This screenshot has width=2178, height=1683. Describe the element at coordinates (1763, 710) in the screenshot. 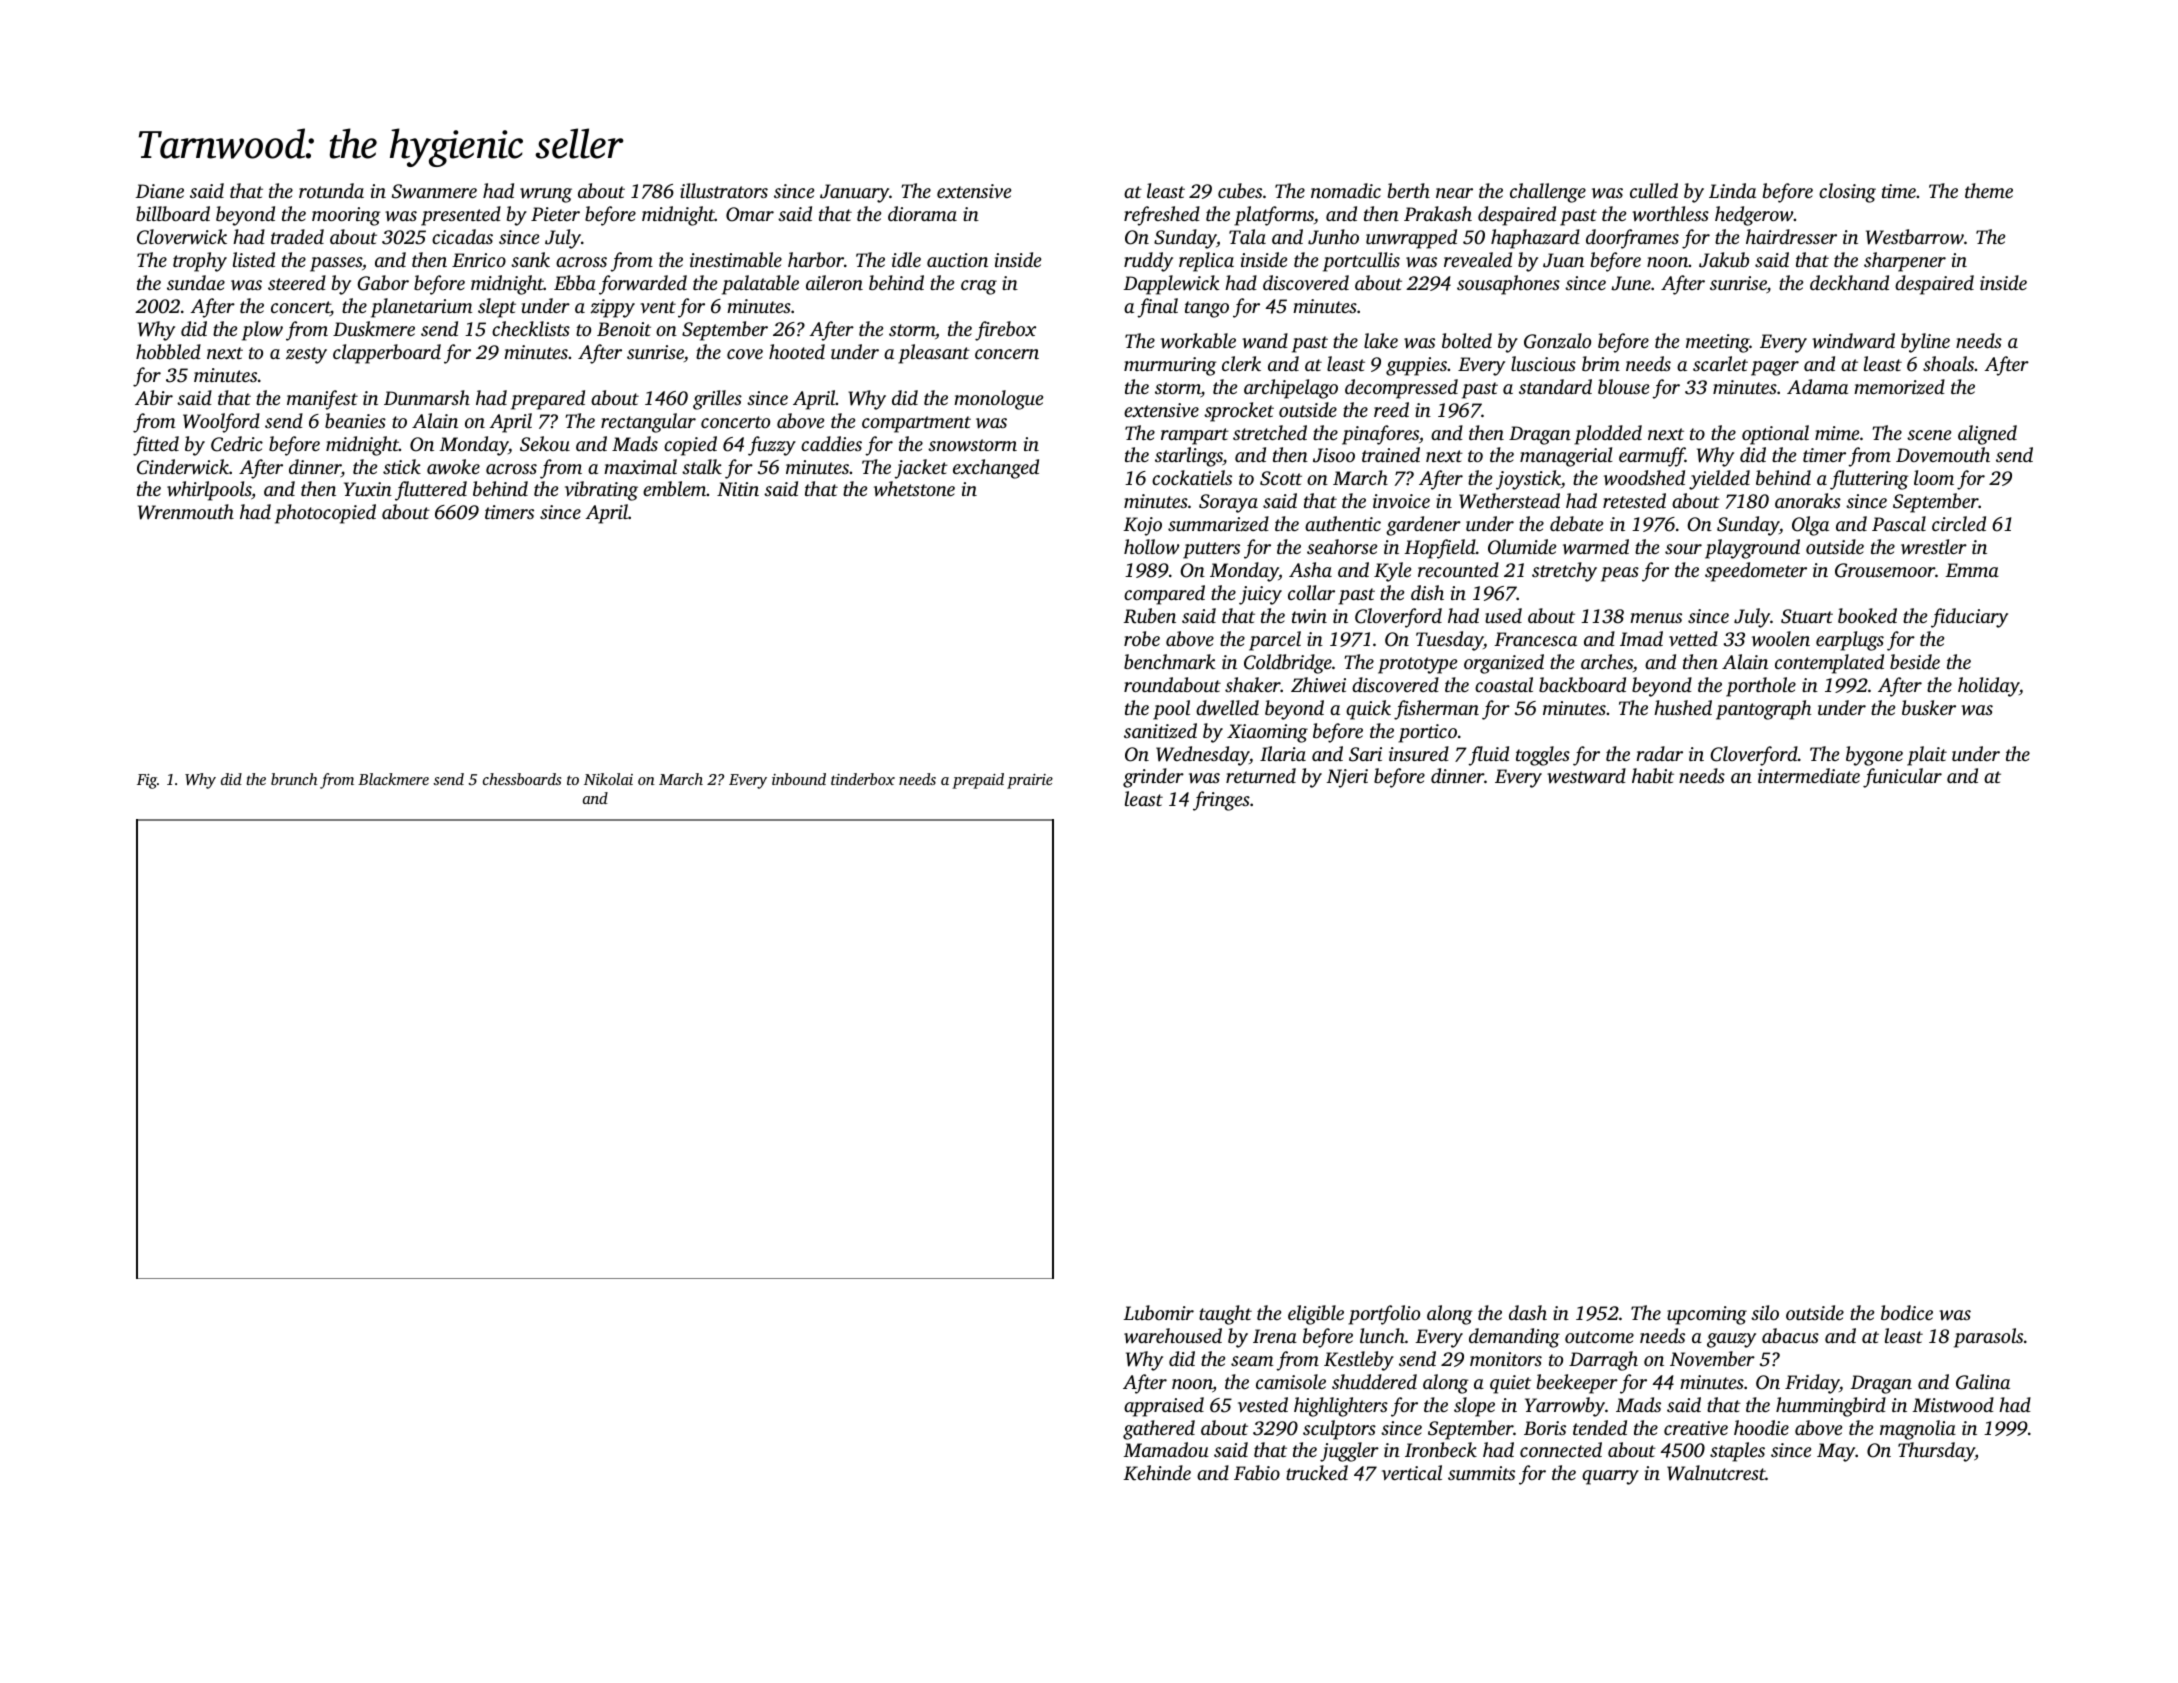

I see `pantograph` at that location.
